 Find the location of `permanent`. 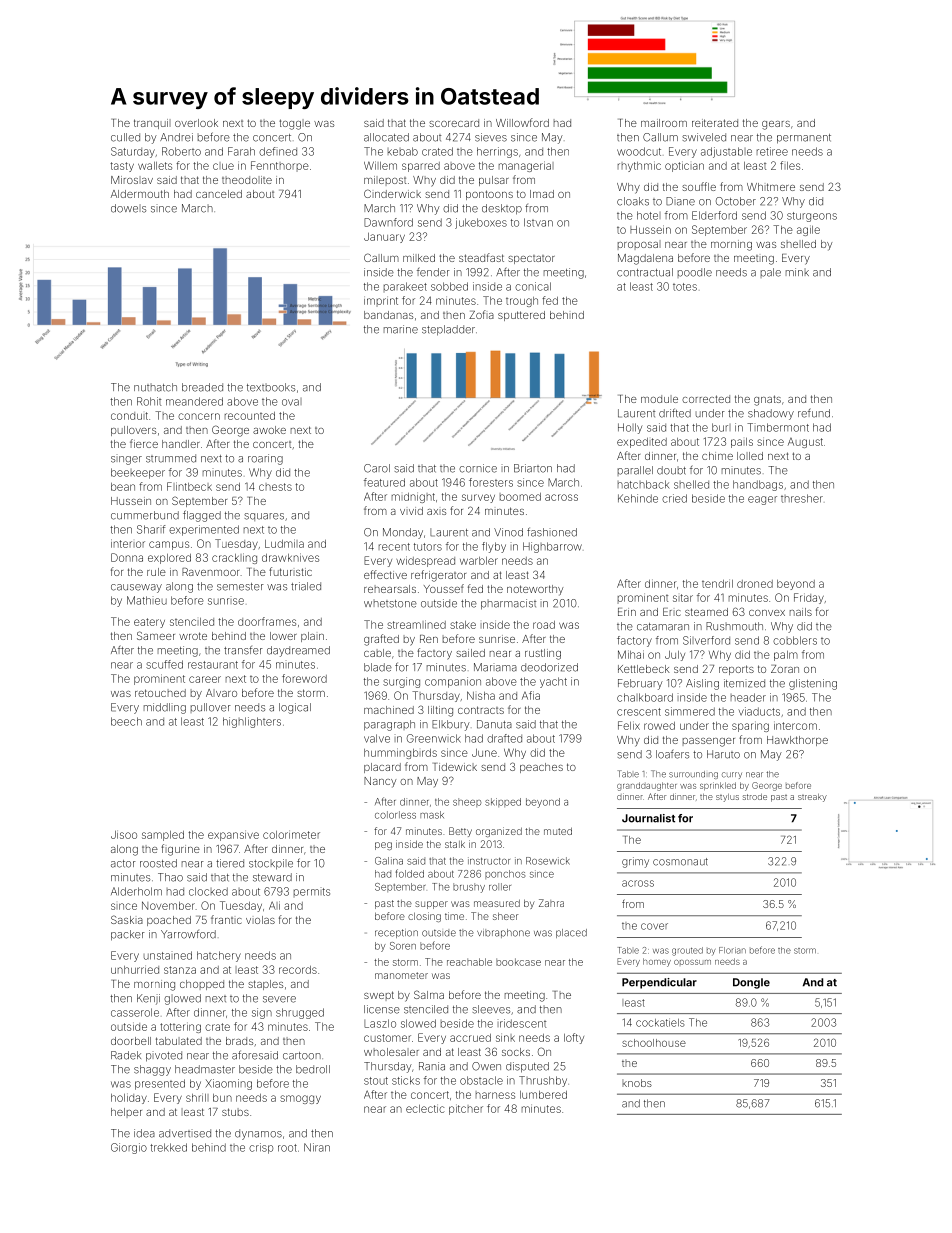

permanent is located at coordinates (804, 139).
